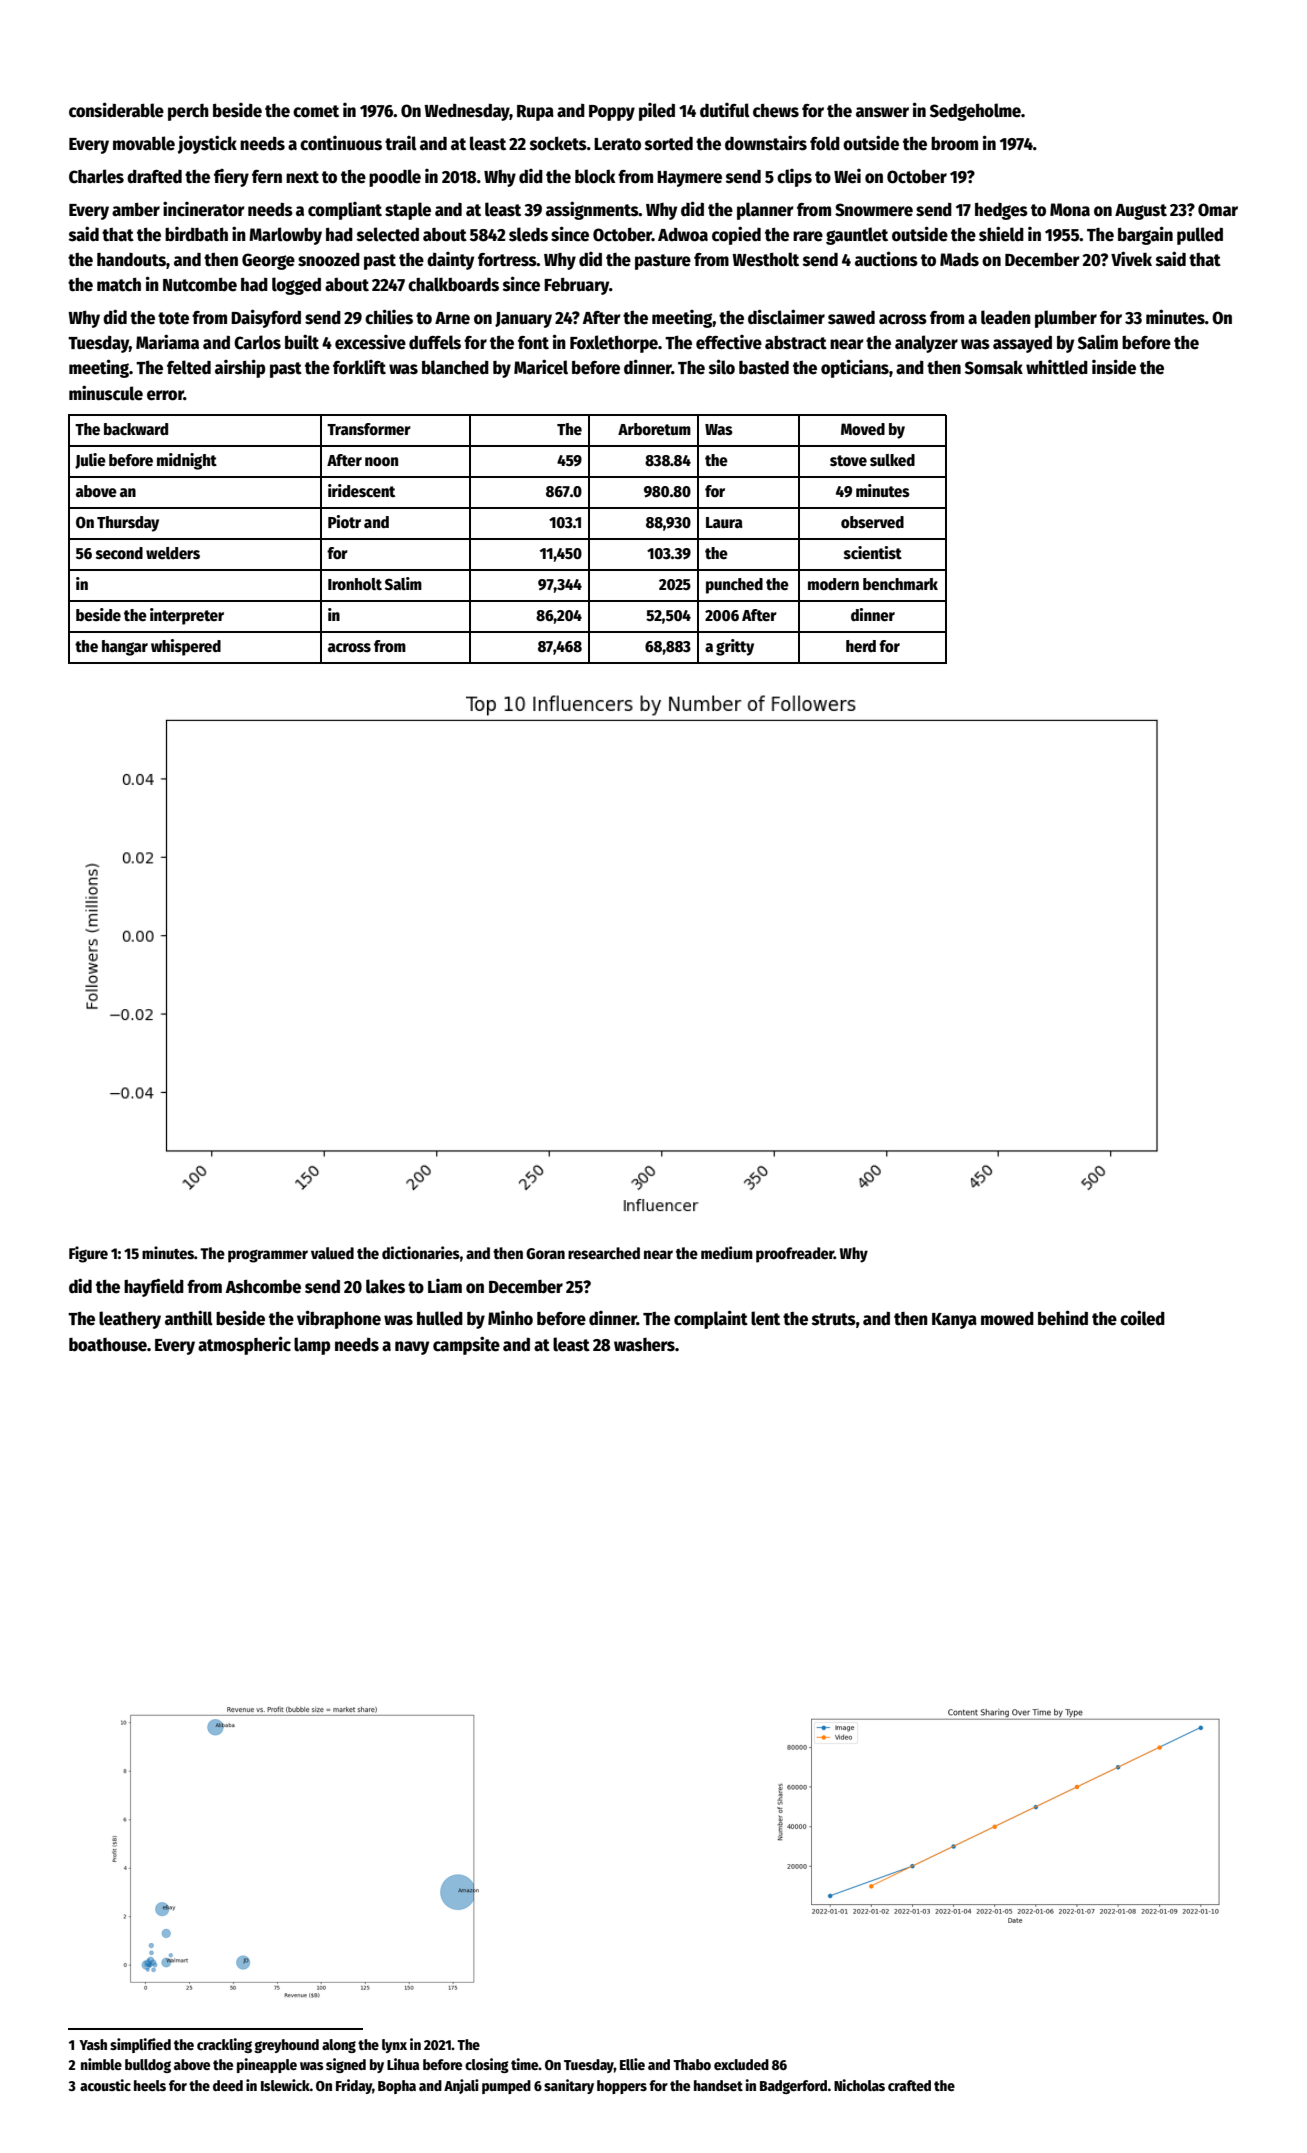 This image has width=1307, height=2153. Describe the element at coordinates (394, 2046) in the image. I see `lynx` at that location.
